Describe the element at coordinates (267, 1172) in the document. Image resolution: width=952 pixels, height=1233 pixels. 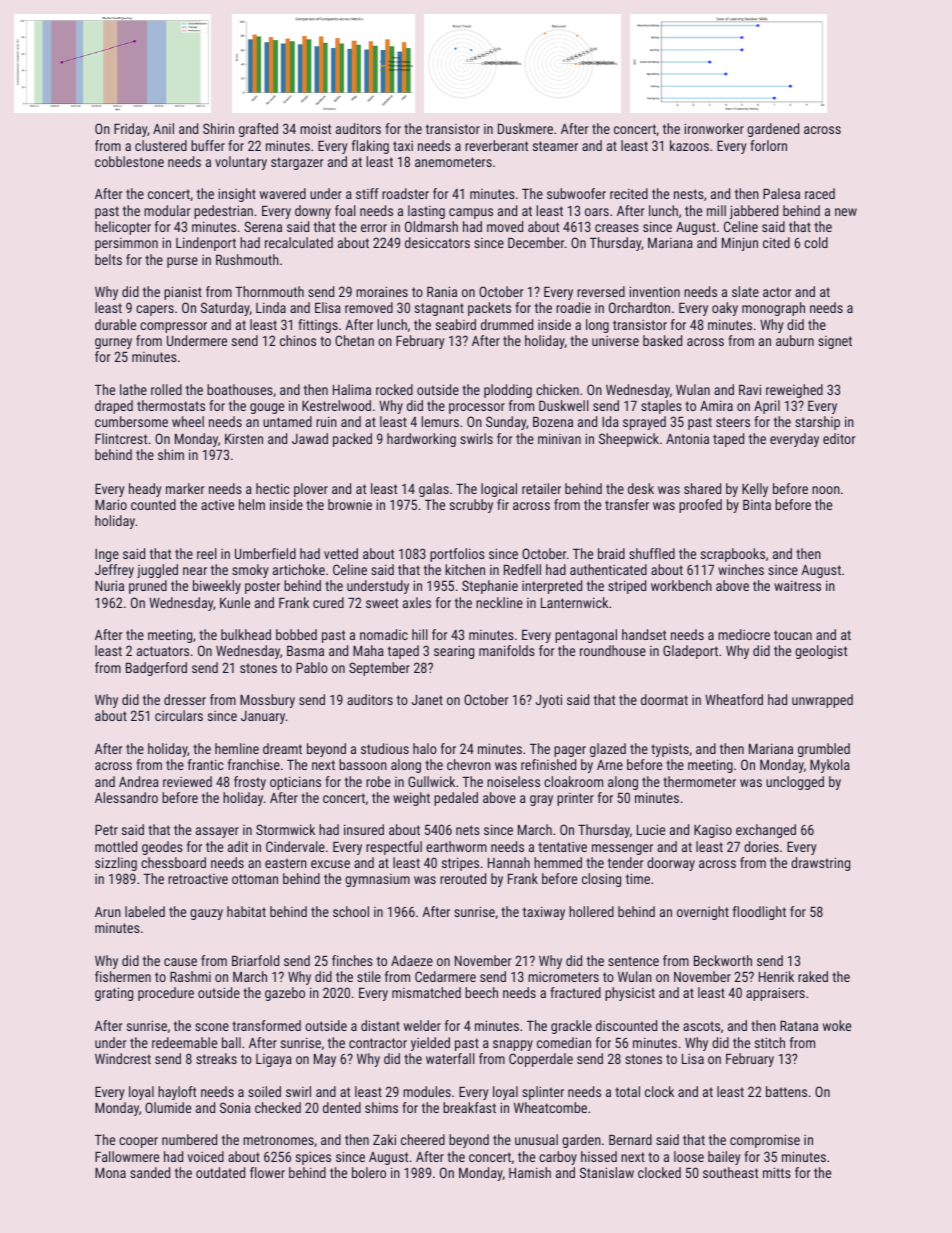
I see `flower` at that location.
